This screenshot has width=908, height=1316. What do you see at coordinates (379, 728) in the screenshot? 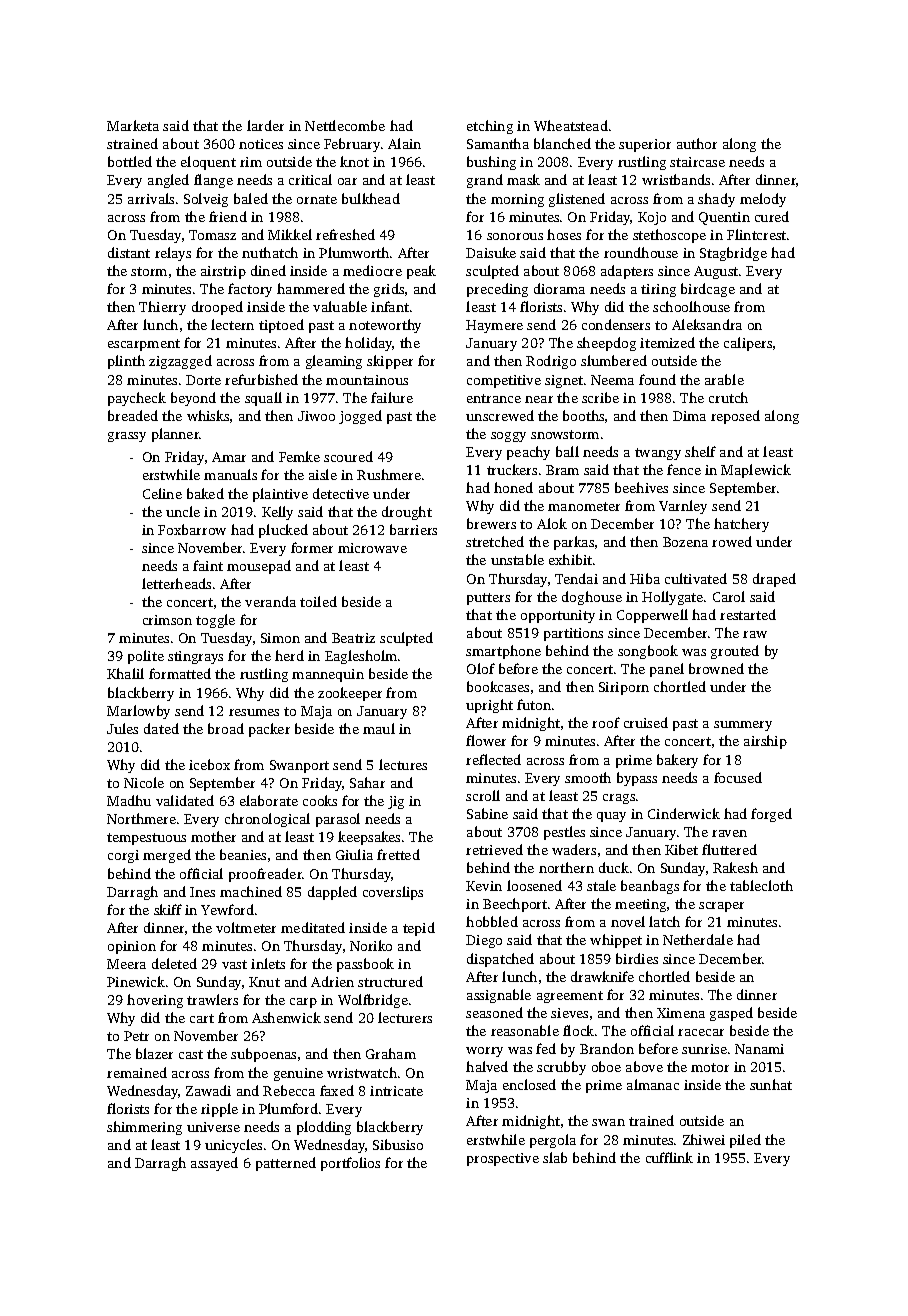
I see `maul` at bounding box center [379, 728].
